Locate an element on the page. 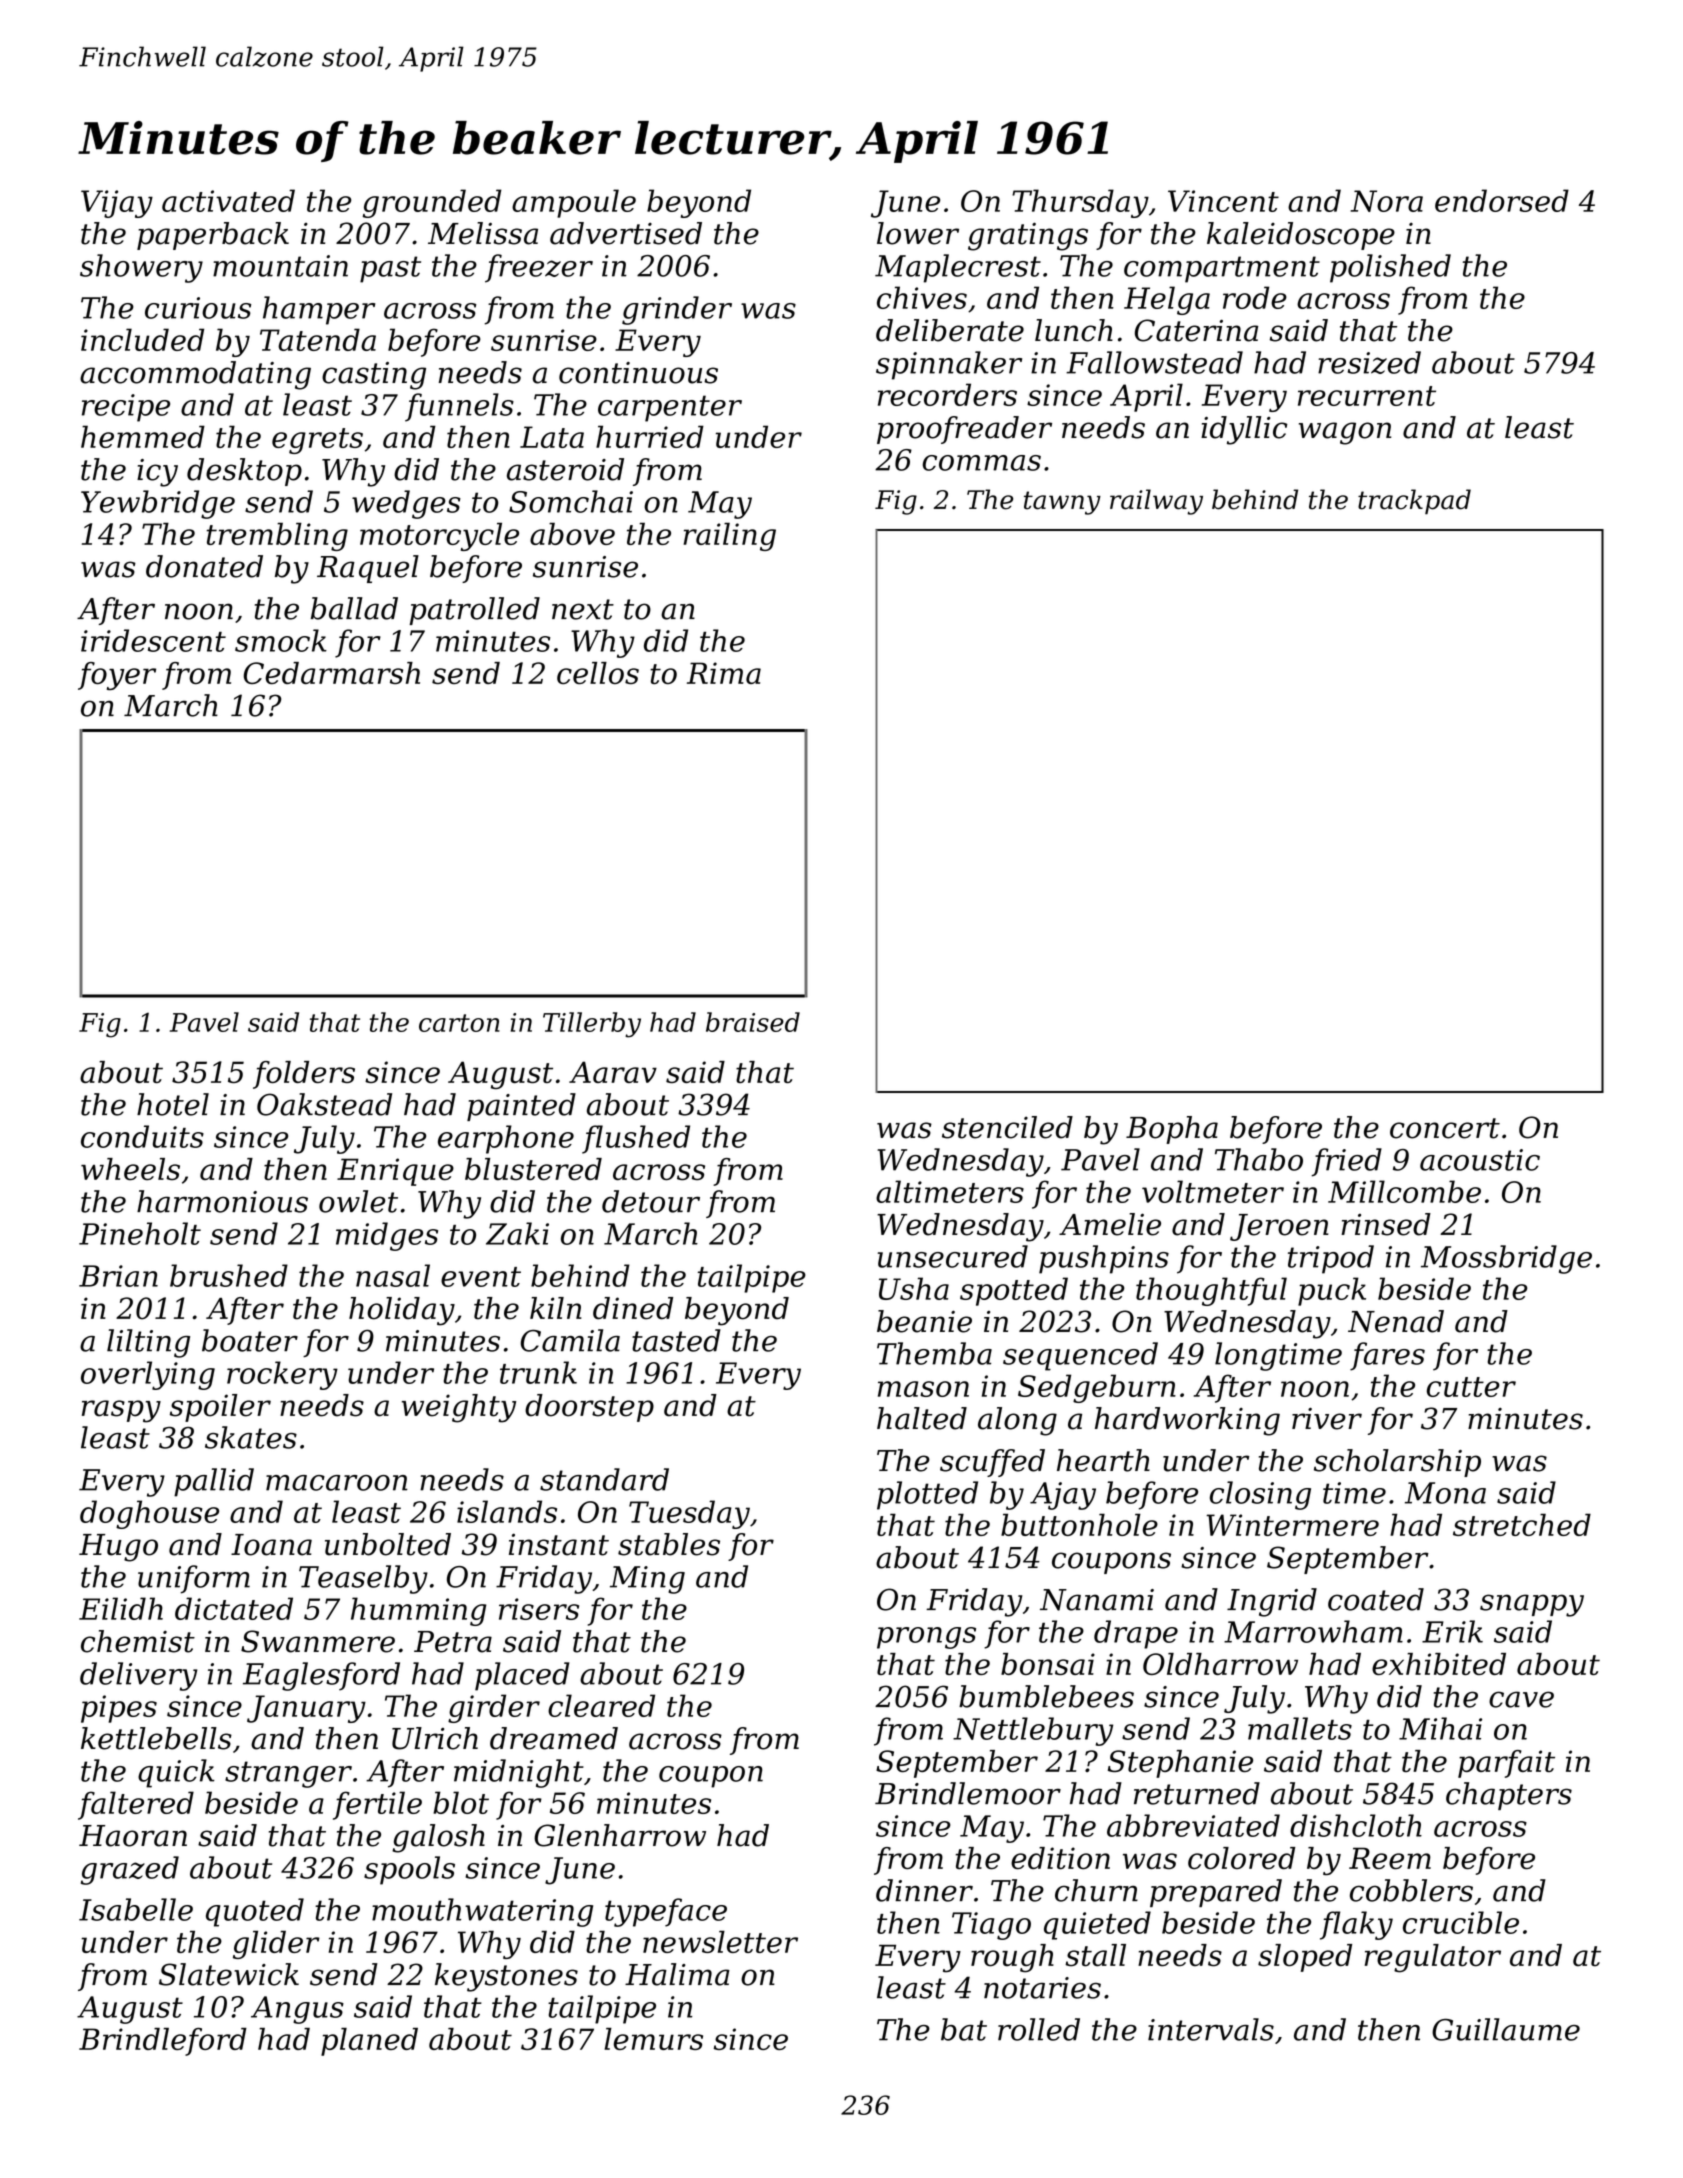  endorsed is located at coordinates (1502, 200).
